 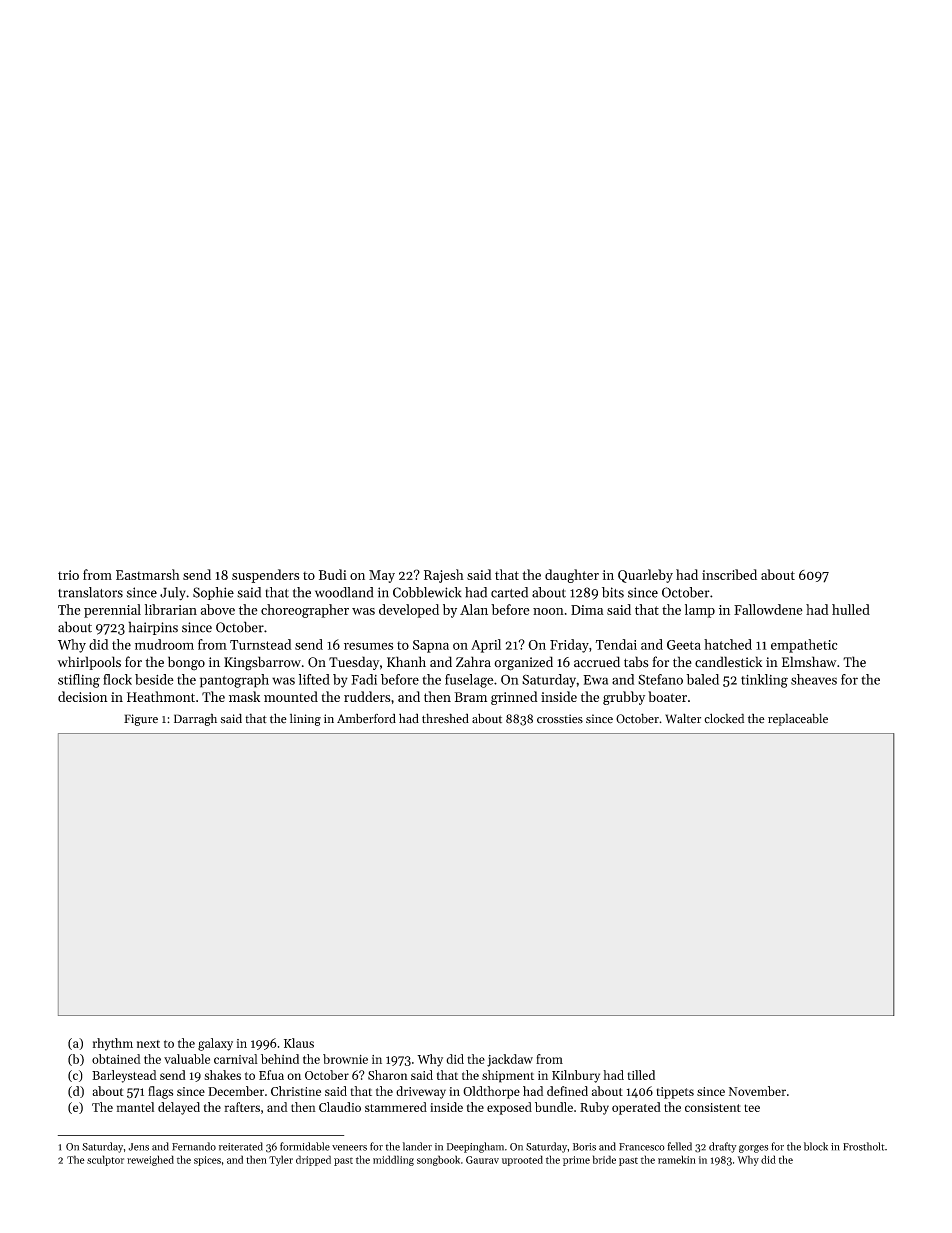 What do you see at coordinates (364, 679) in the image?
I see `Fadi` at bounding box center [364, 679].
